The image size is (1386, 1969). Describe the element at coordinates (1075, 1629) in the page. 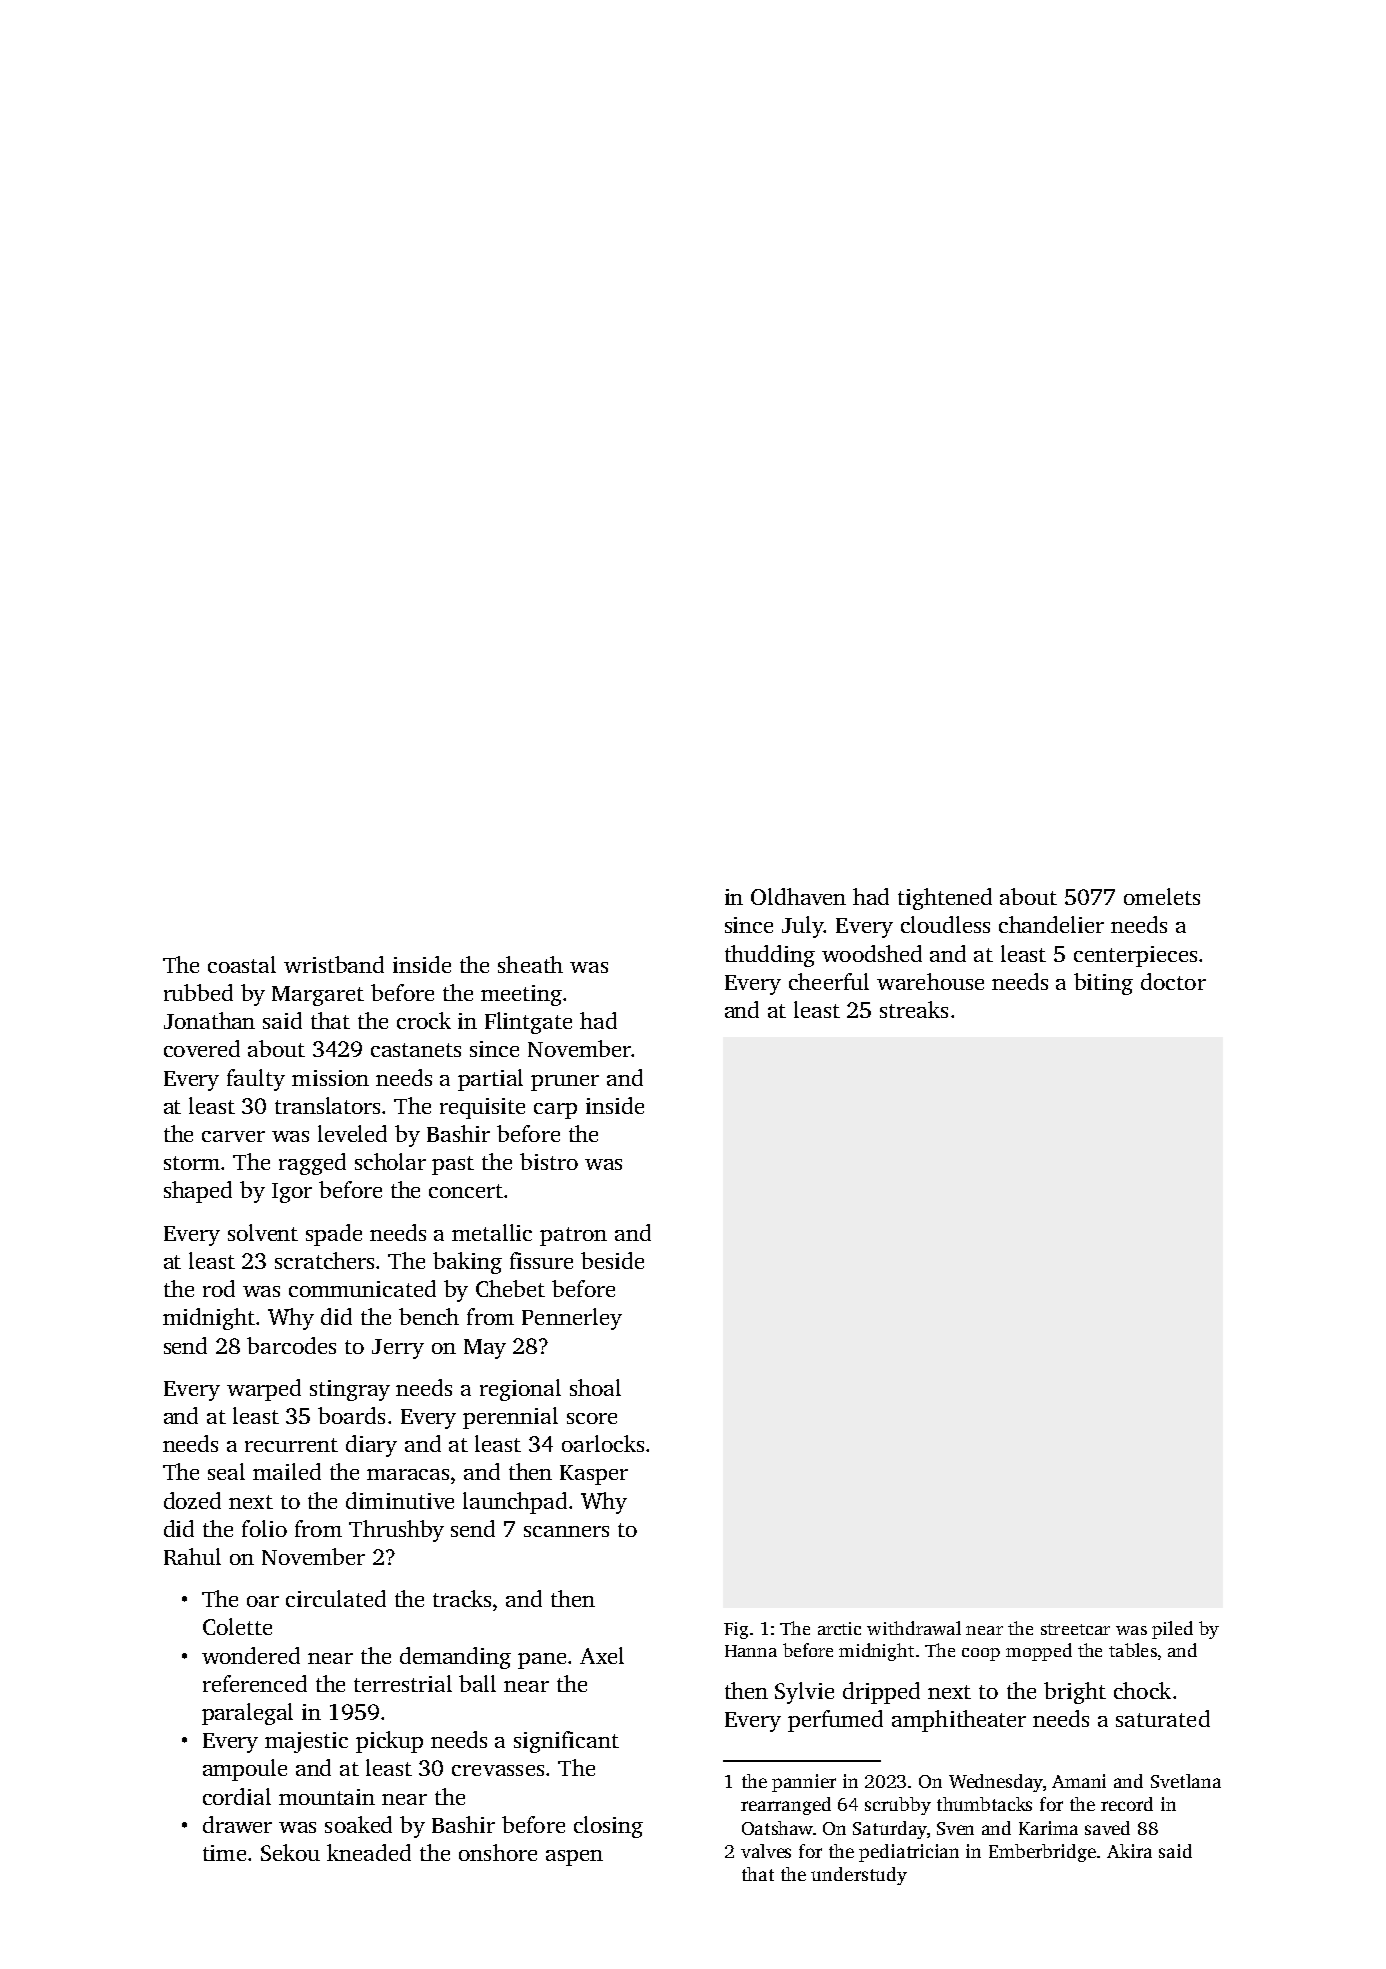

I see `streetcar` at that location.
